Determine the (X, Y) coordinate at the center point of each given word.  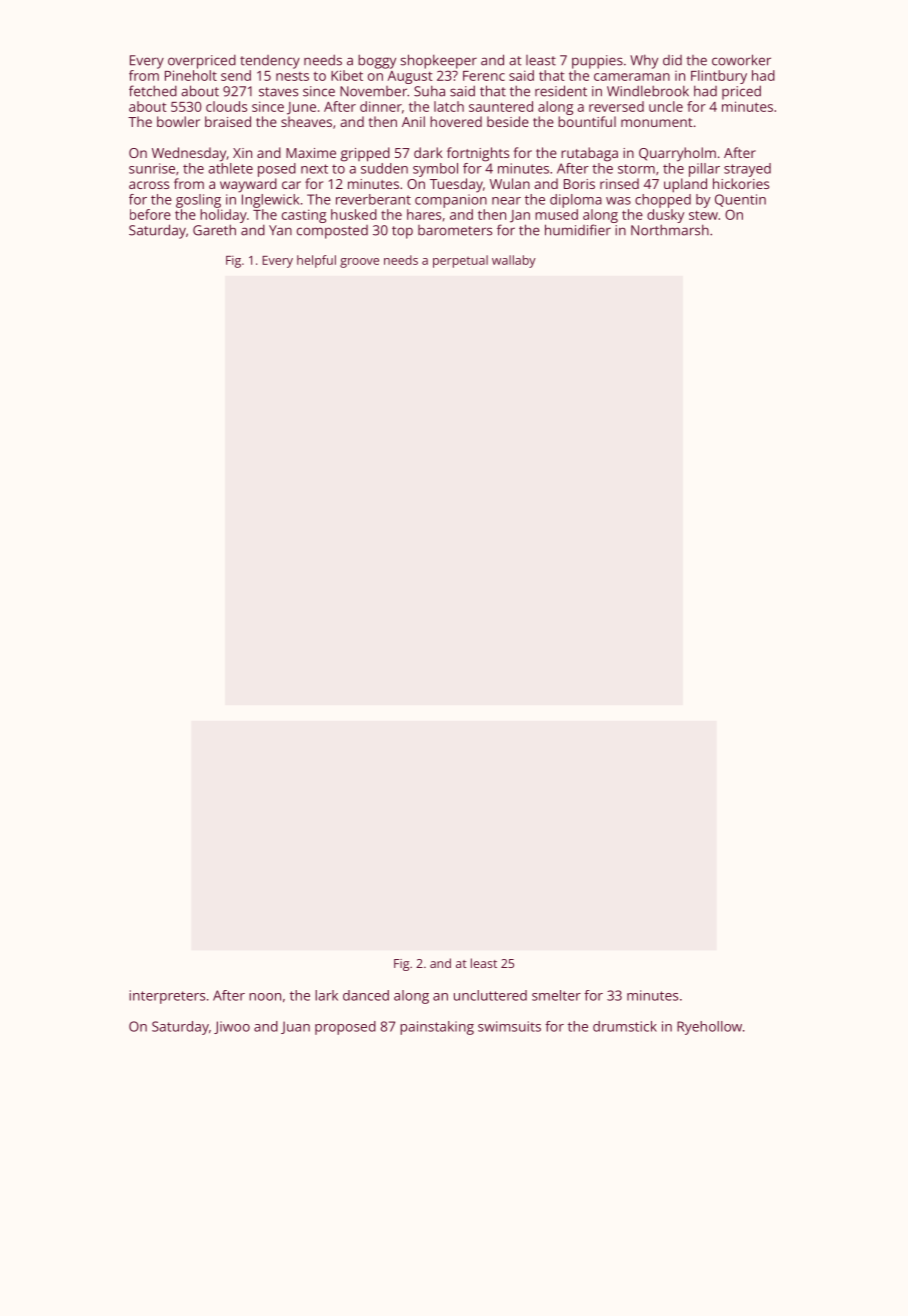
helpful (316, 261)
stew (703, 215)
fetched (153, 91)
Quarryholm (677, 154)
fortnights (478, 154)
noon (265, 997)
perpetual (460, 261)
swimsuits (509, 1026)
